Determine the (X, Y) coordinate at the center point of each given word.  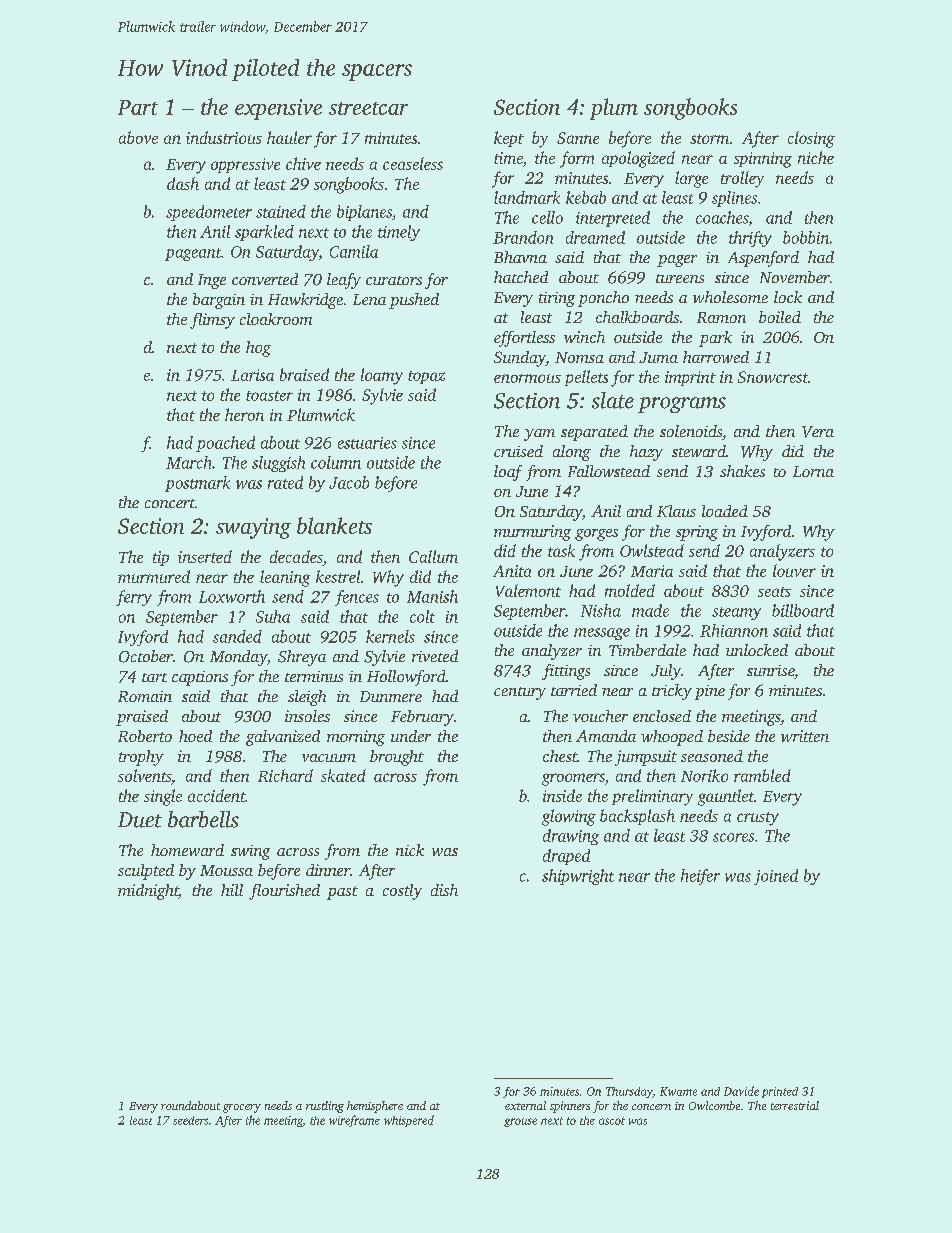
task (561, 550)
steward (699, 451)
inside (562, 795)
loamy (382, 376)
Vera (818, 432)
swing (250, 852)
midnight (148, 892)
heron (244, 414)
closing (811, 139)
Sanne (578, 138)
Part (138, 107)
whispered (409, 1121)
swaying (253, 528)
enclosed (662, 716)
